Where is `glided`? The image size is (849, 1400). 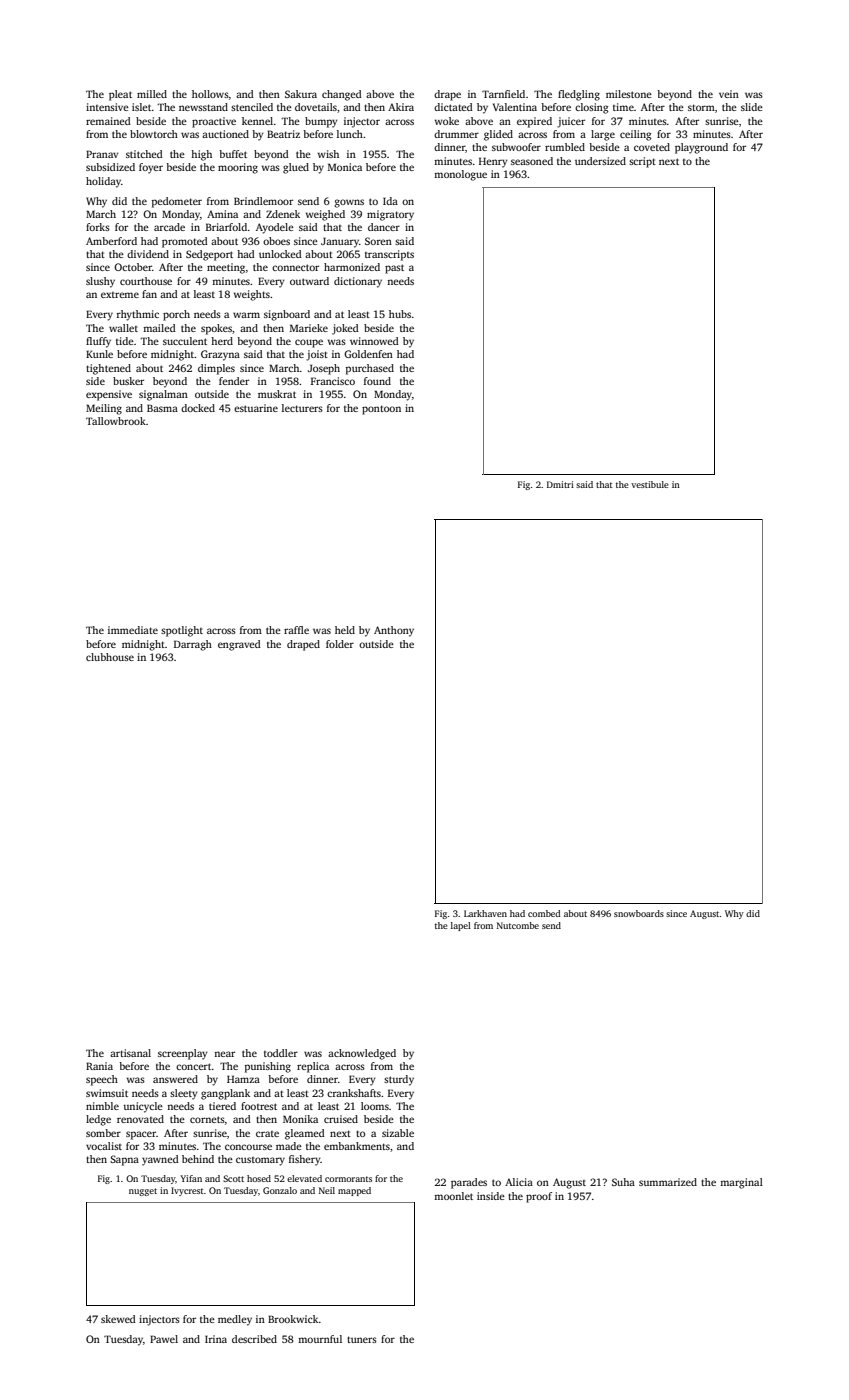
glided is located at coordinates (498, 135).
